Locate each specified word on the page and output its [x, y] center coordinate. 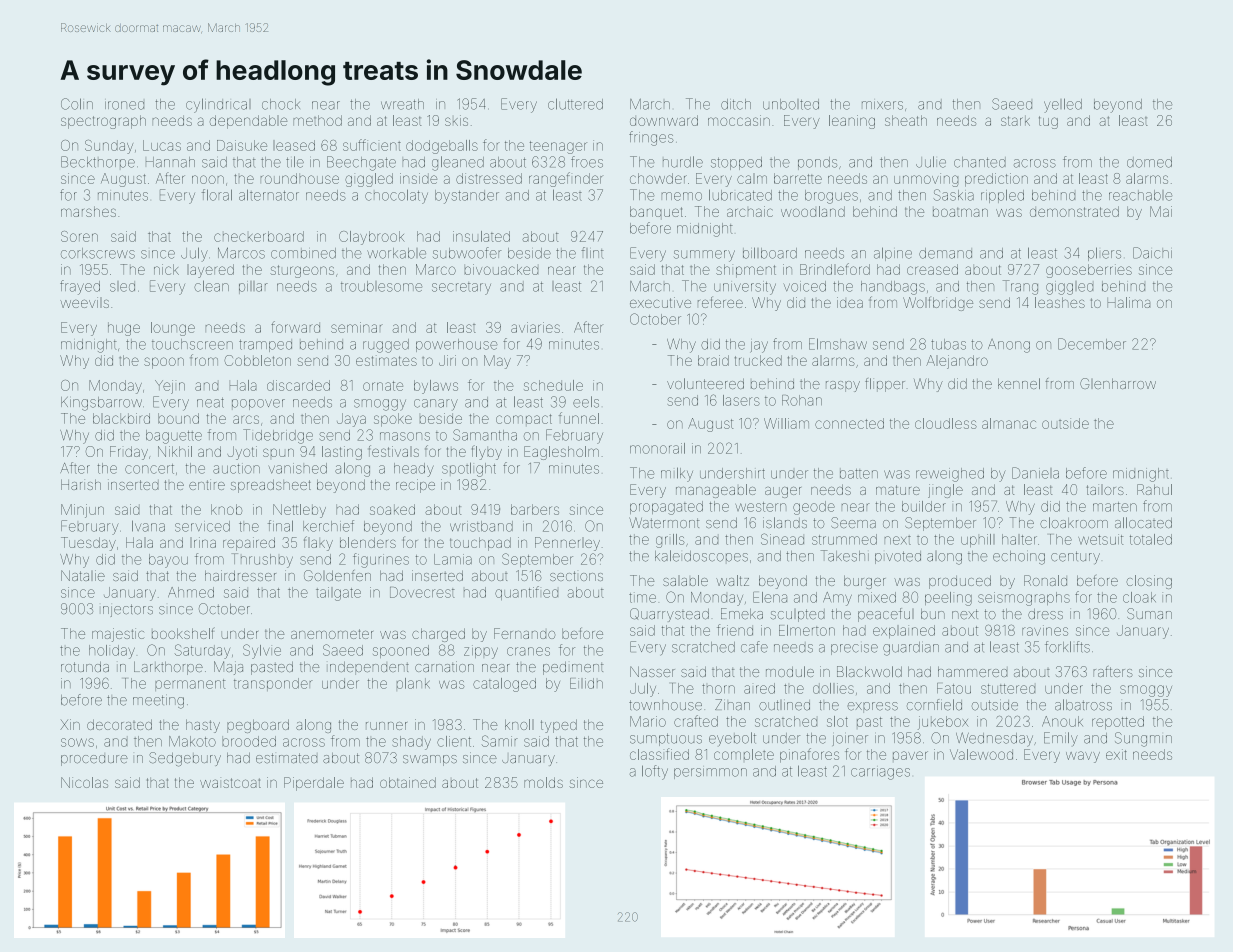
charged [438, 635]
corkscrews [98, 253]
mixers [882, 105]
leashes [1060, 302]
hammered [972, 672]
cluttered [575, 104]
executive [660, 302]
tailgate [338, 594]
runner [386, 726]
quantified [526, 593]
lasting [342, 453]
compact [524, 419]
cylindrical [218, 105]
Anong [1009, 346]
